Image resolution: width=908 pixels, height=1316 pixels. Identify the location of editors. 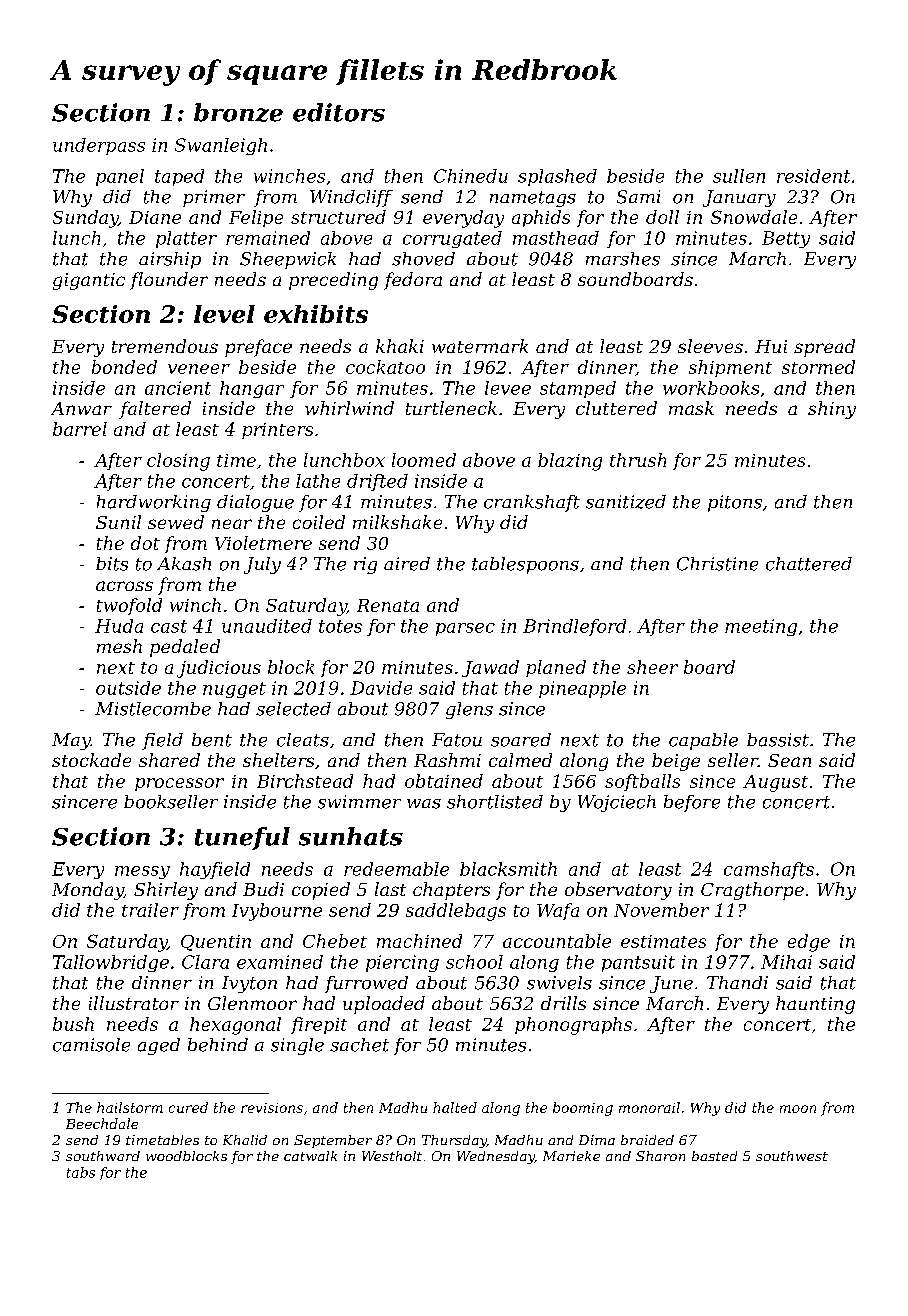
(339, 112).
